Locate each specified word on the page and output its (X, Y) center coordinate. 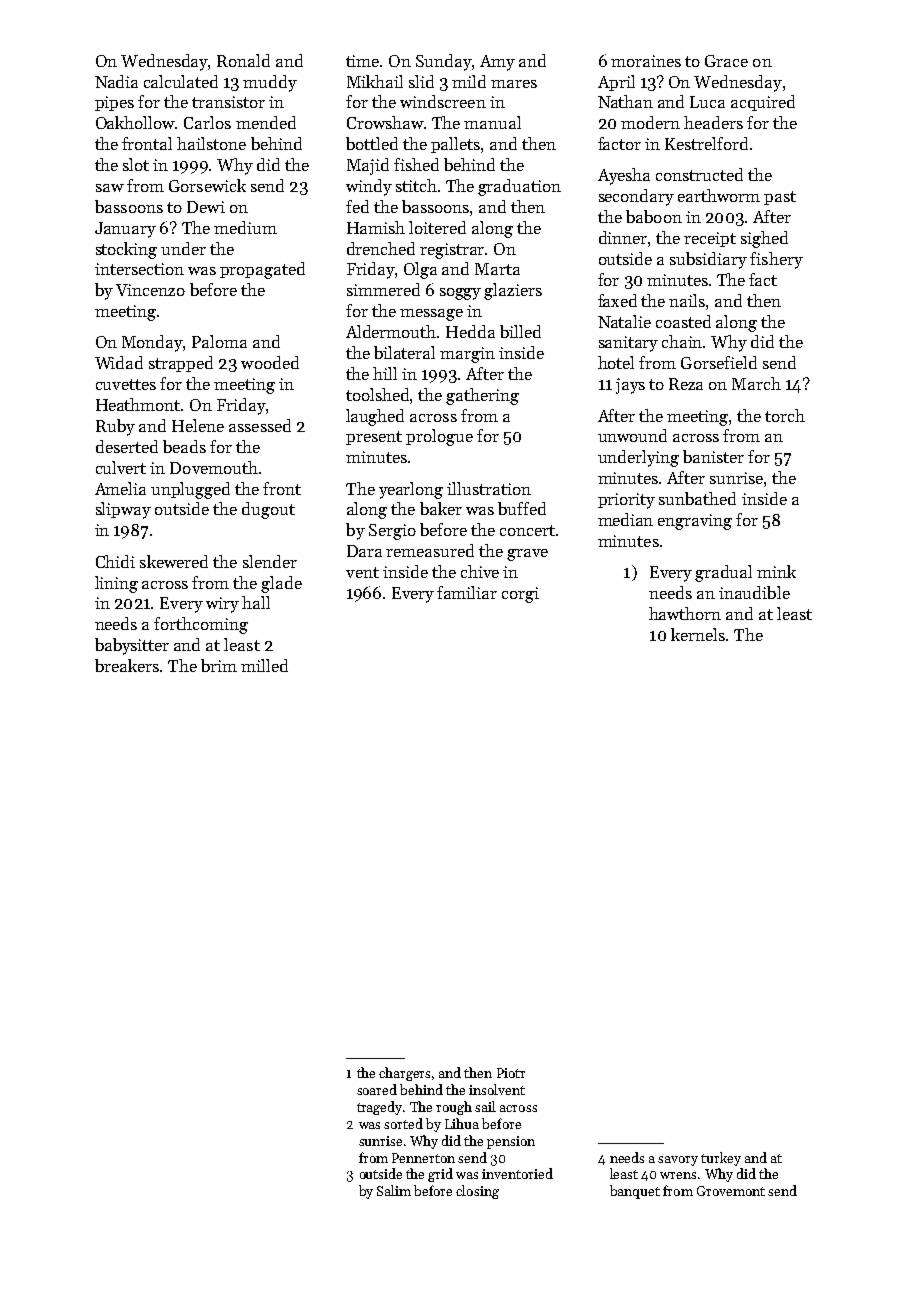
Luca (707, 102)
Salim (394, 1190)
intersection (139, 269)
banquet (635, 1192)
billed (520, 331)
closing (477, 1192)
